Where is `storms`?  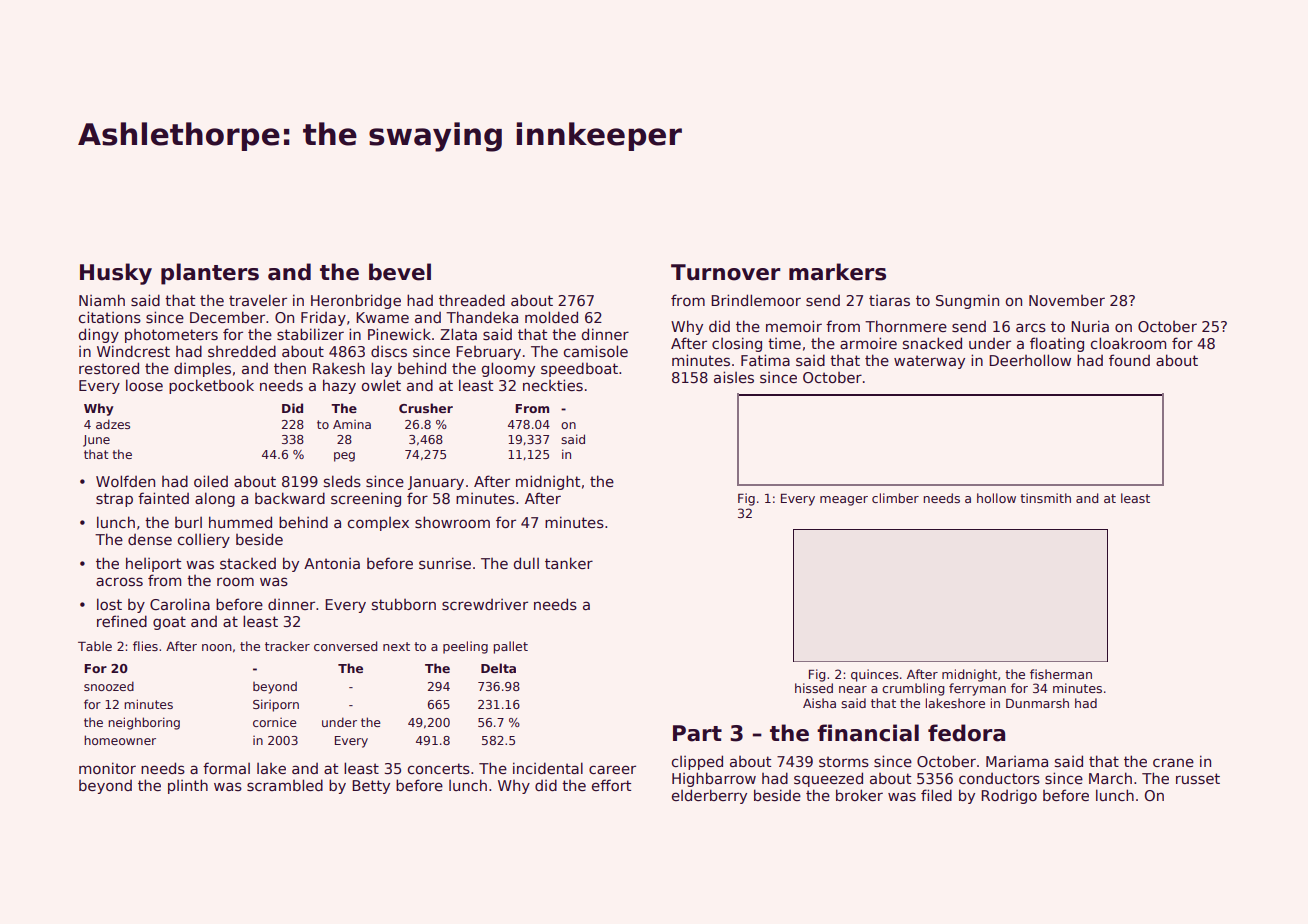
storms is located at coordinates (844, 761).
